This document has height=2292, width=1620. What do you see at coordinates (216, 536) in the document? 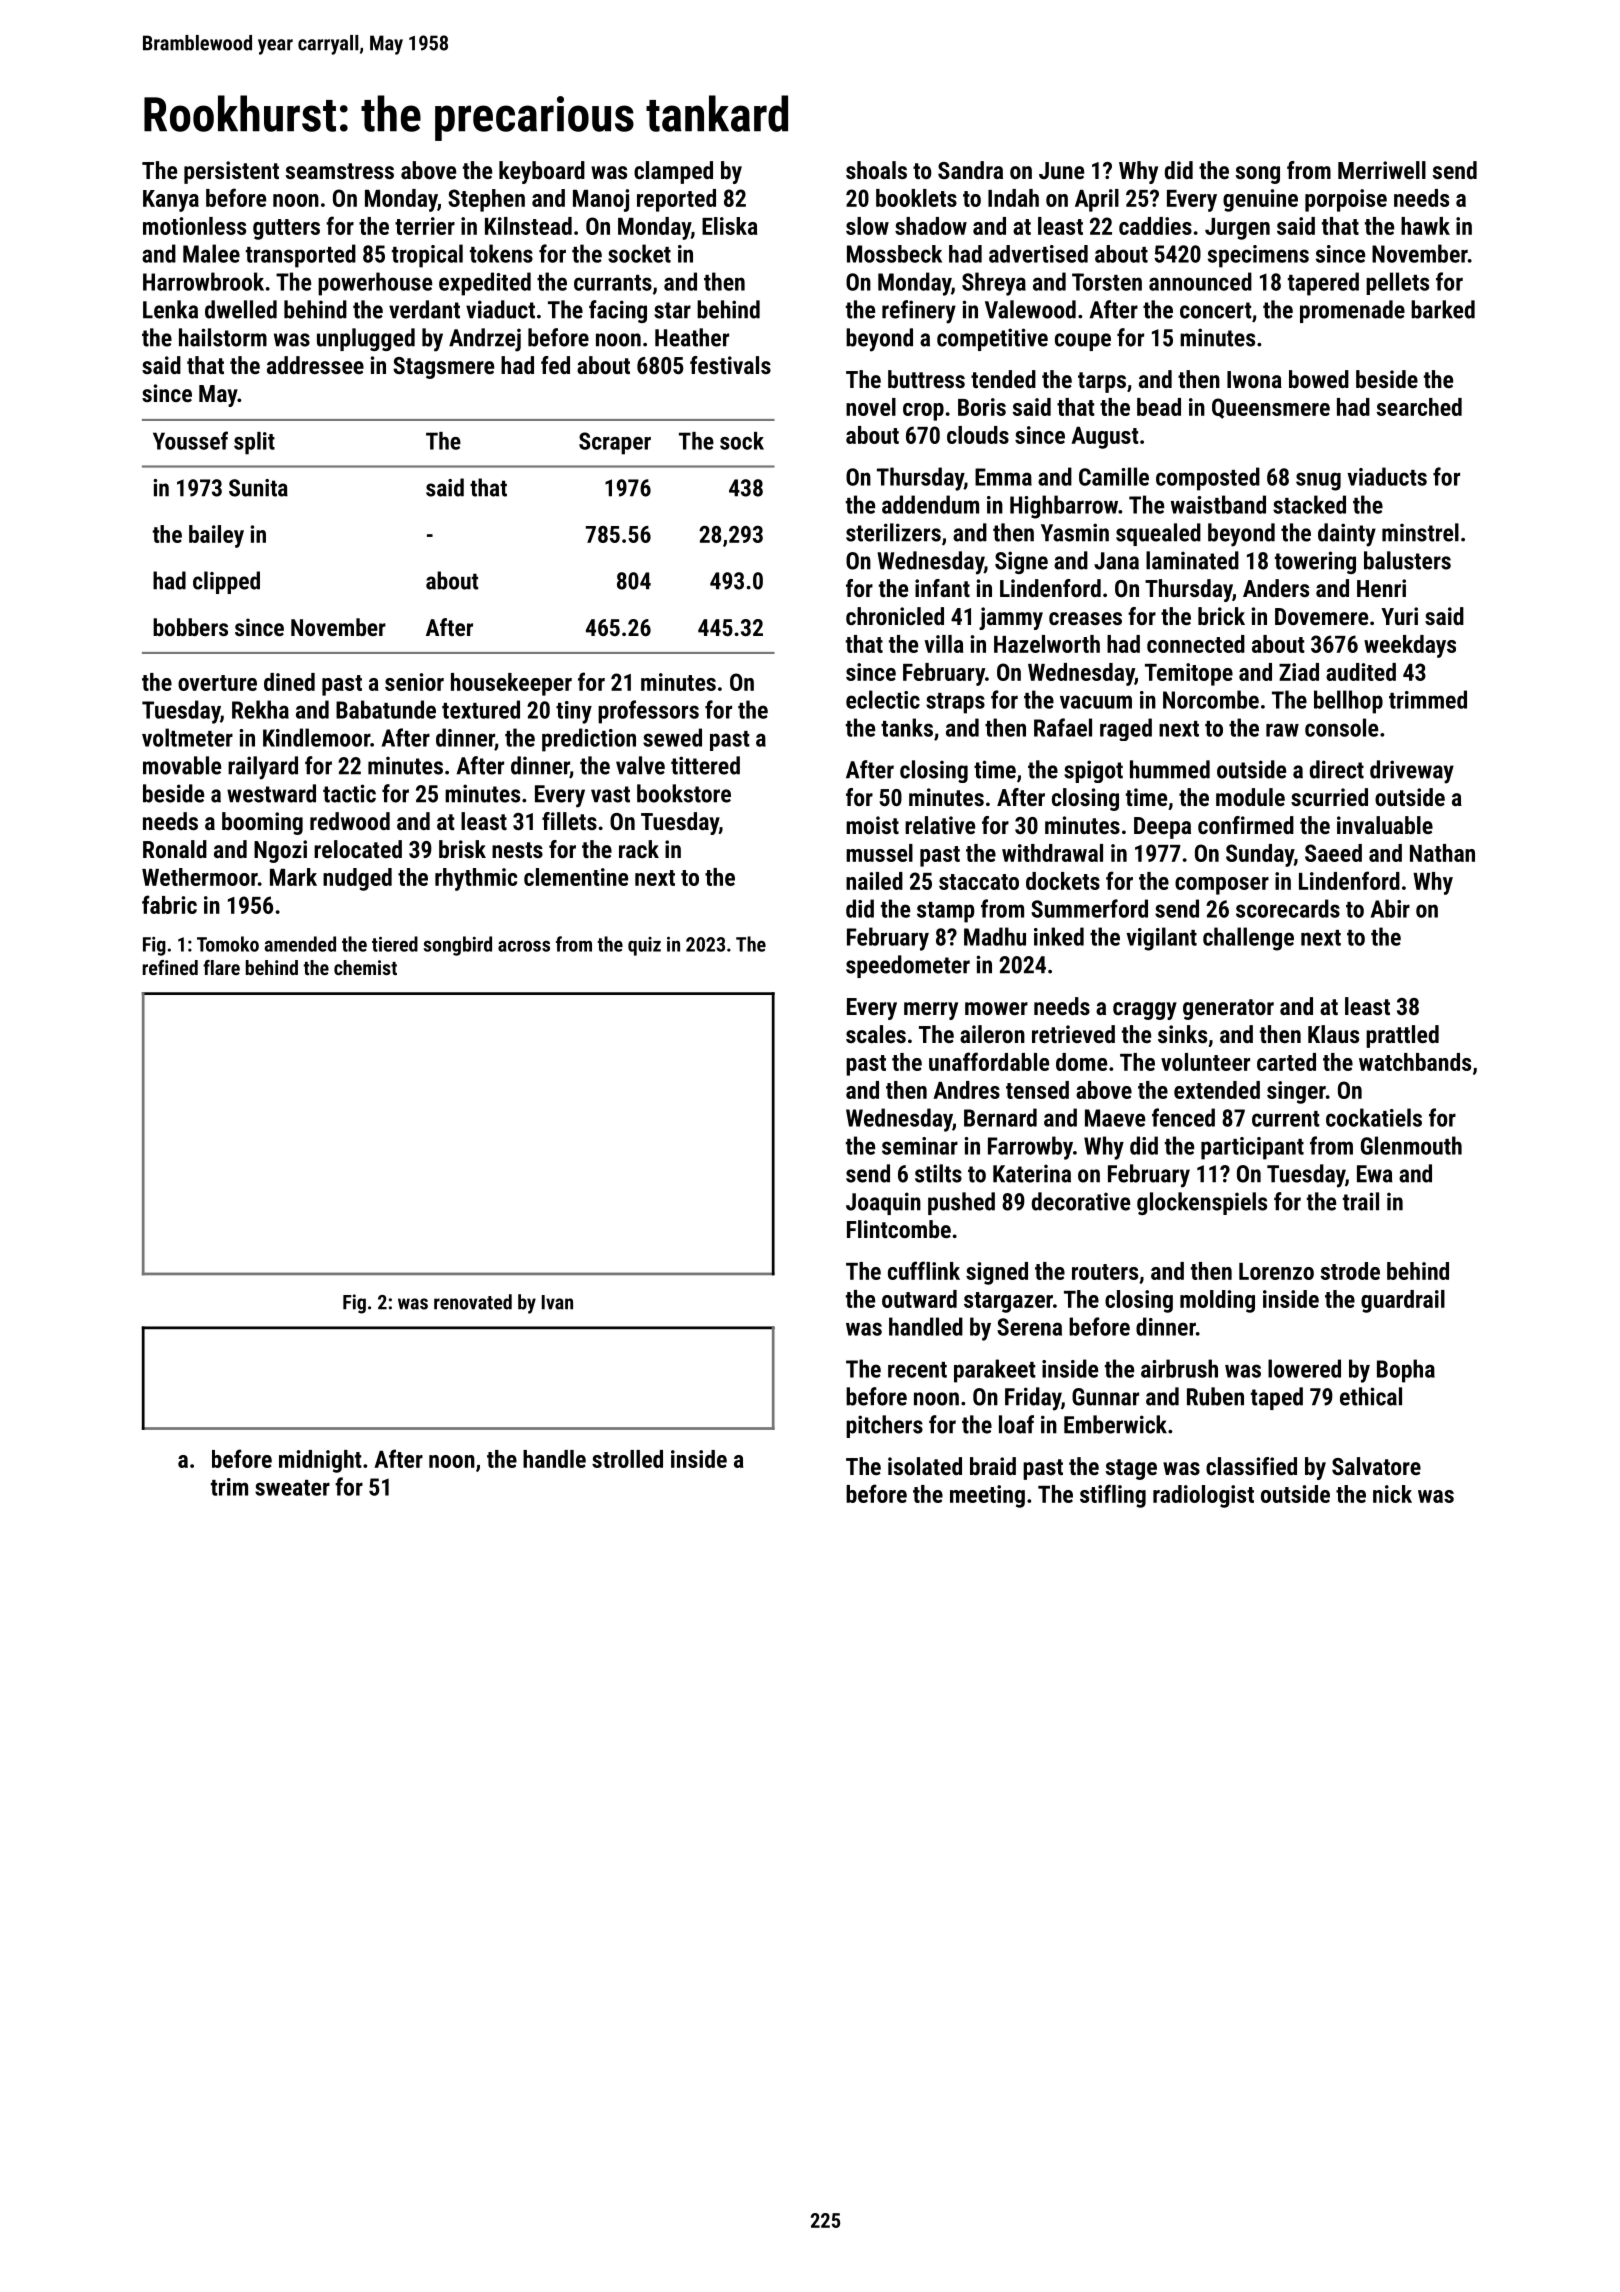
I see `bailey` at bounding box center [216, 536].
